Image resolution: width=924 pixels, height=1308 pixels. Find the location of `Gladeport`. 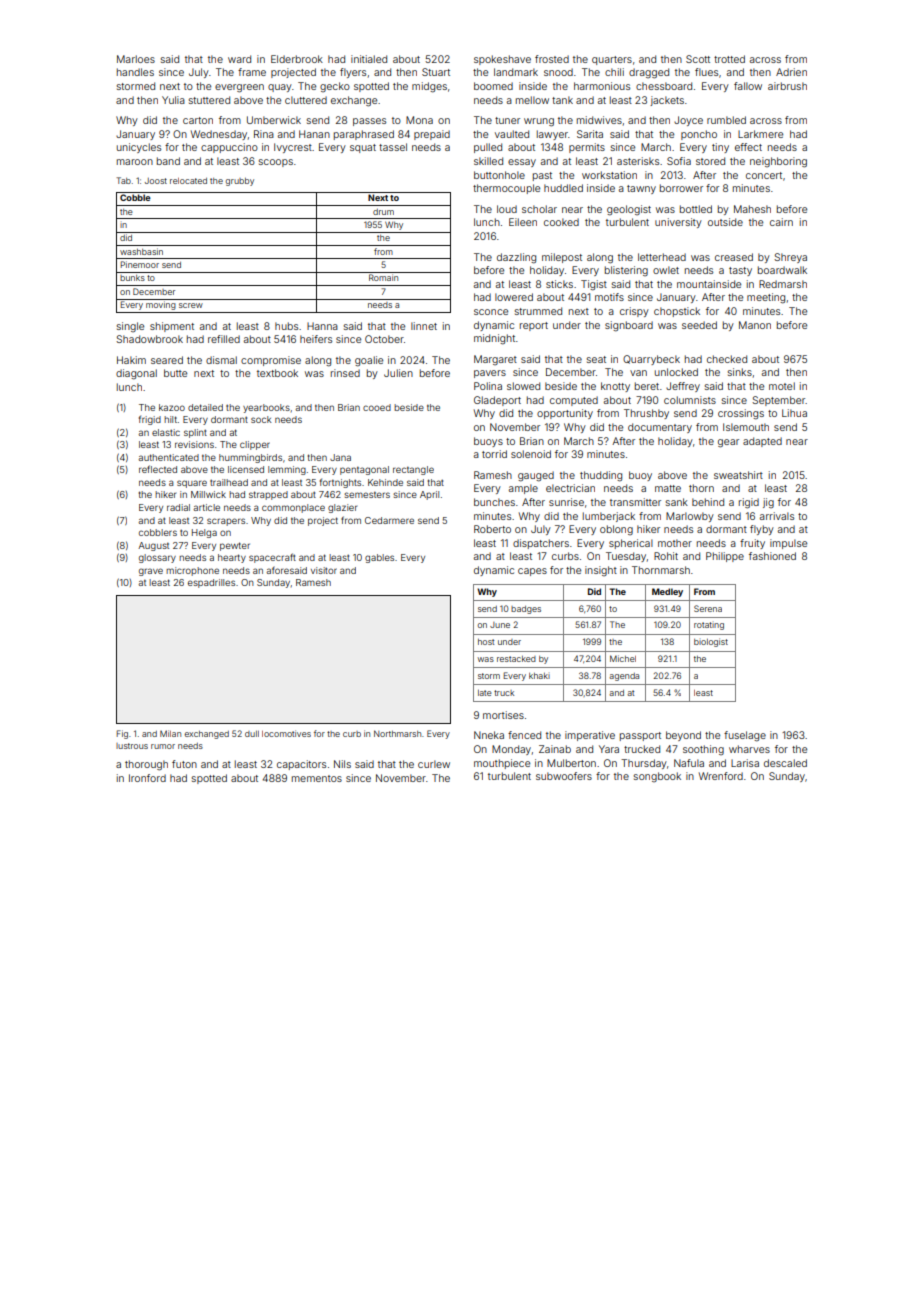

Gladeport is located at coordinates (497, 401).
